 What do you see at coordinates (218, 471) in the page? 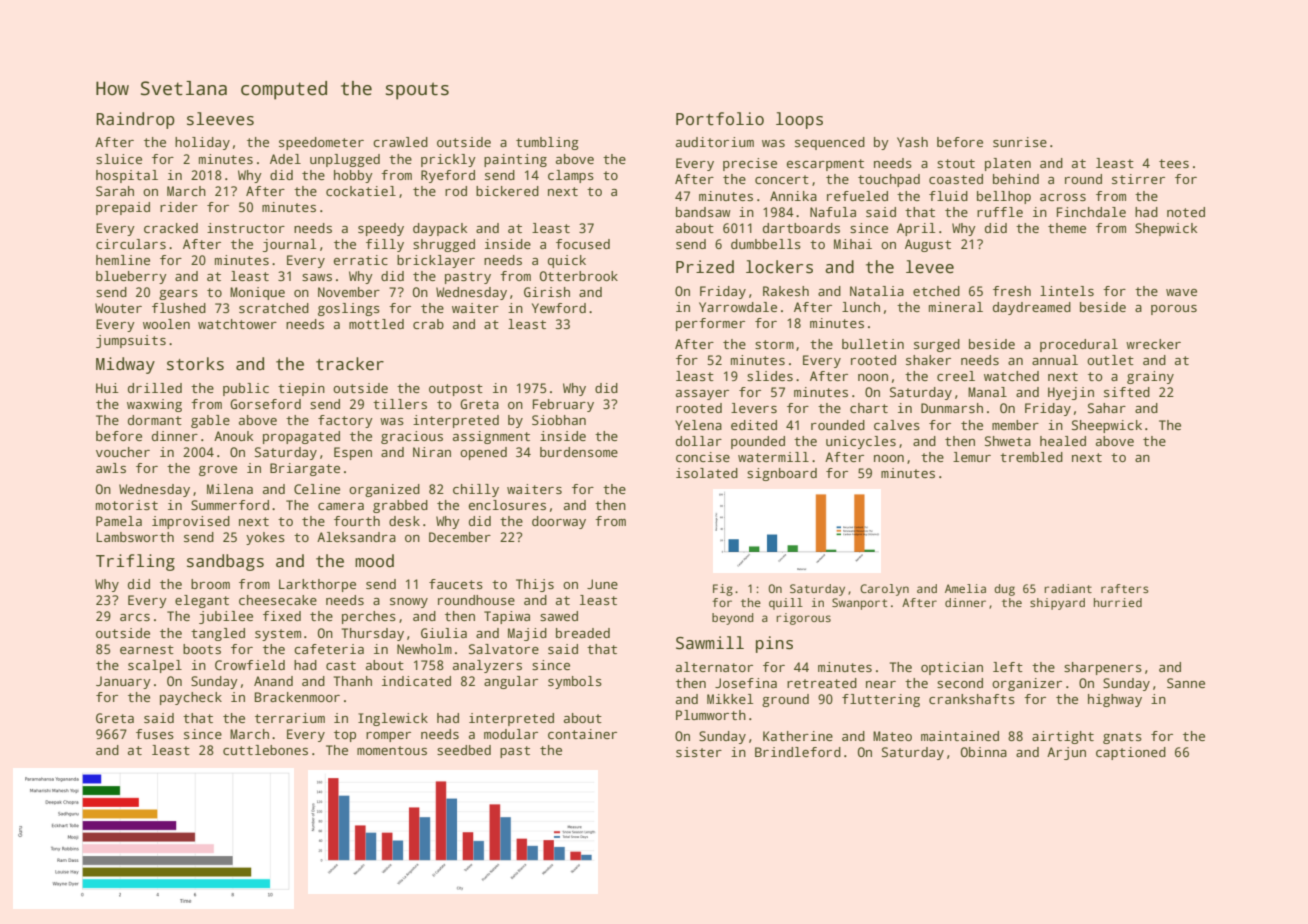
I see `grove` at bounding box center [218, 471].
